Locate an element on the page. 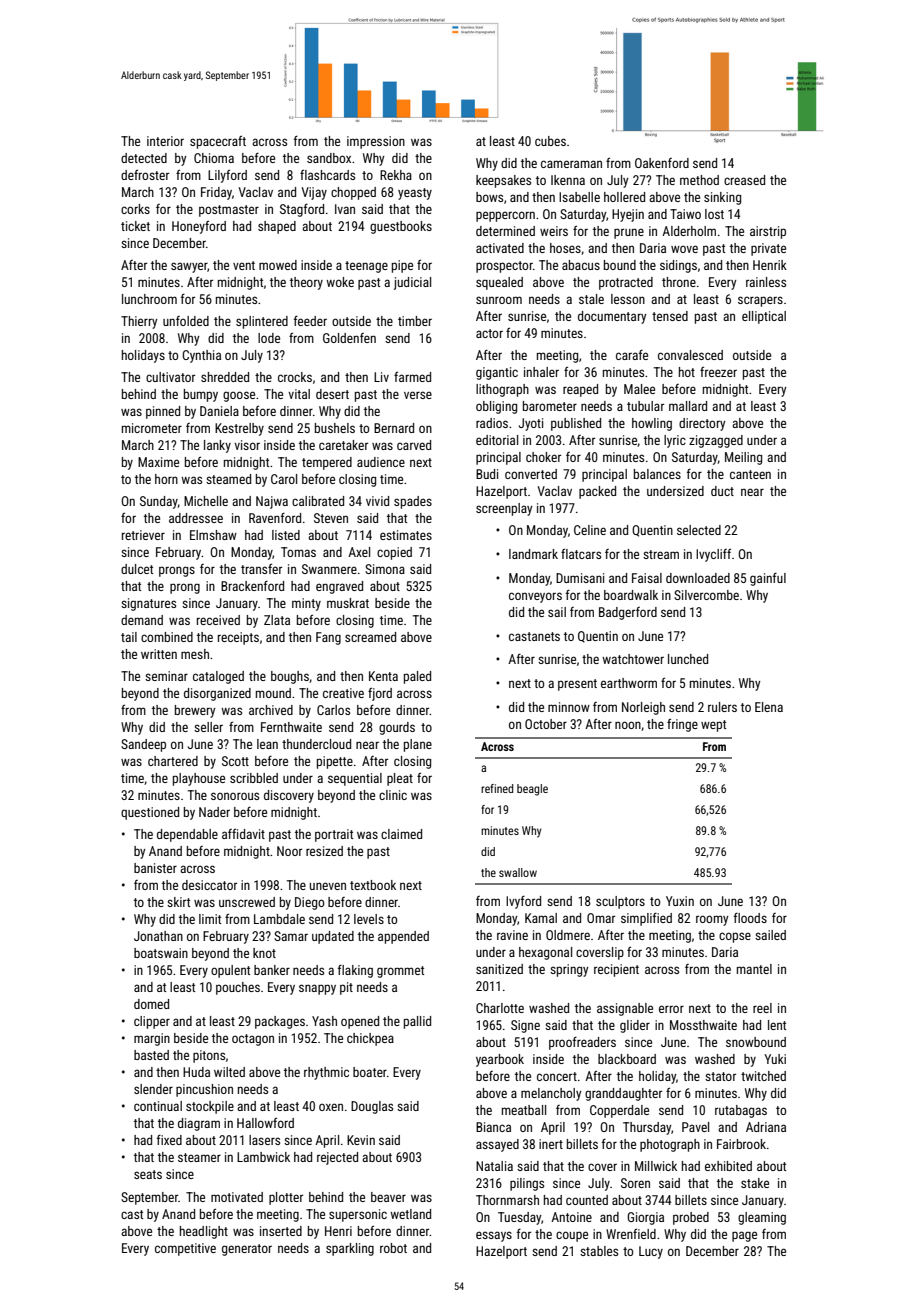  Budi is located at coordinates (487, 474).
